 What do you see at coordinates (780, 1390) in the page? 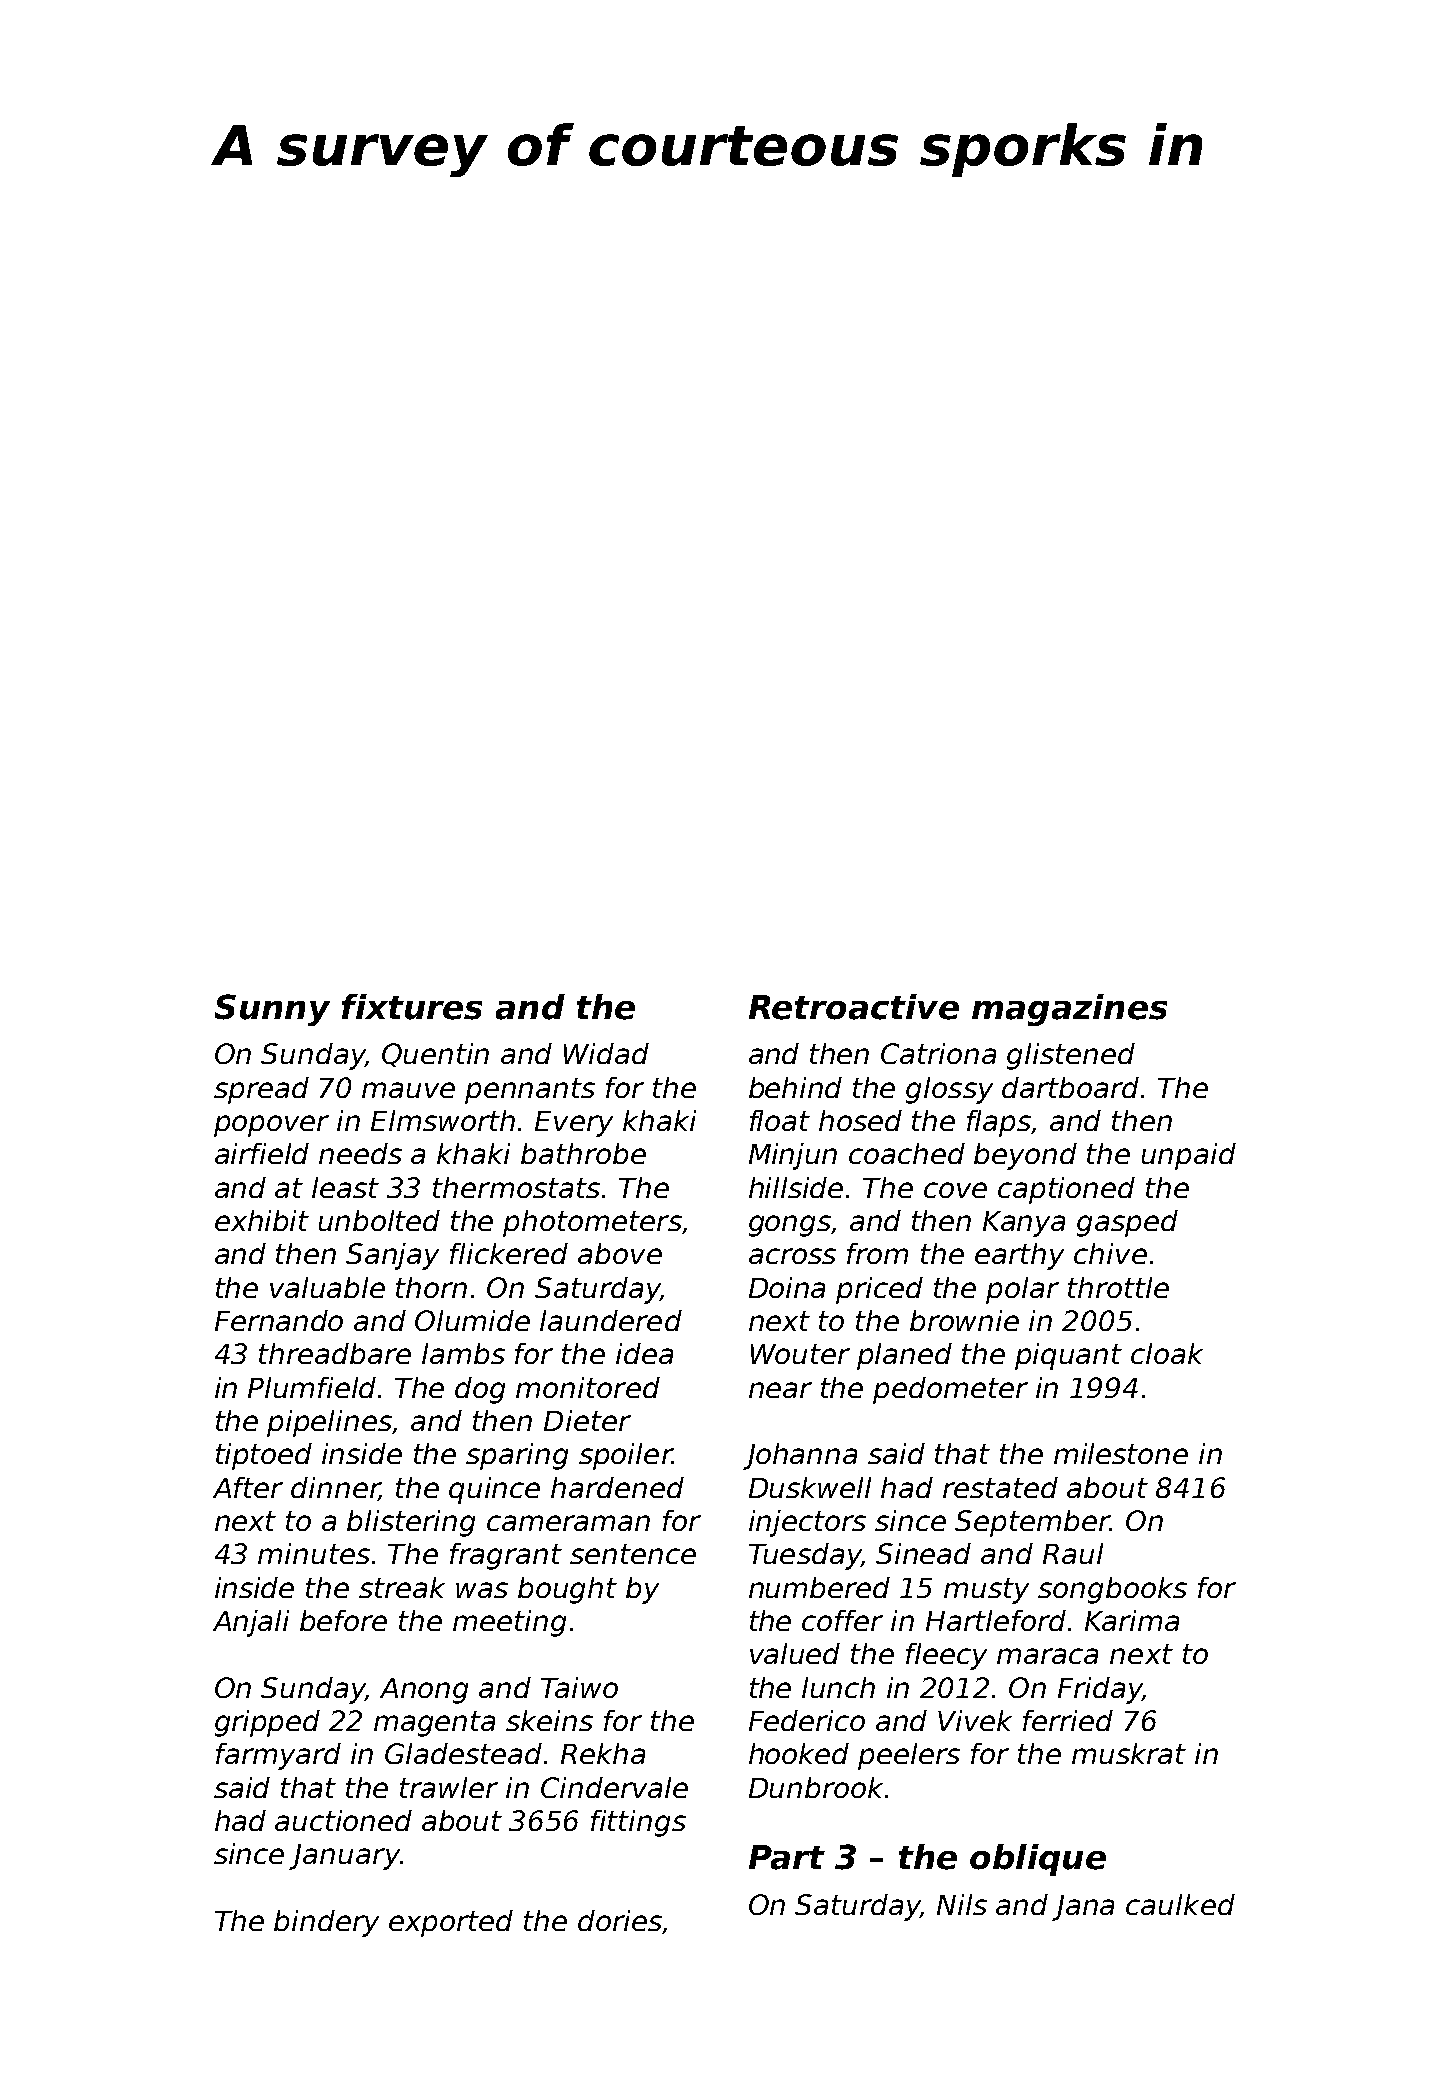
I see `near` at bounding box center [780, 1390].
